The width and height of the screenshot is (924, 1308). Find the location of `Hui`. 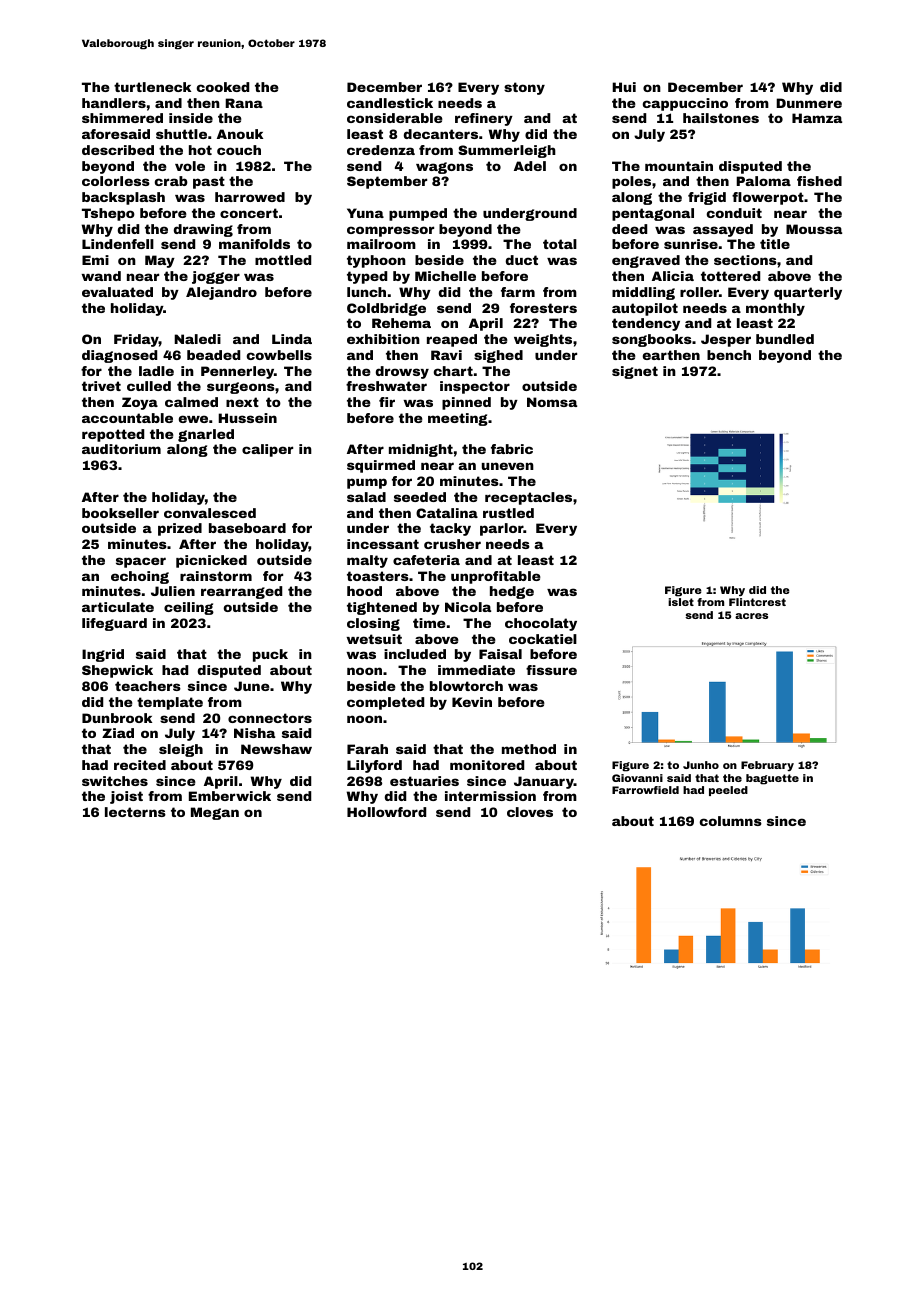

Hui is located at coordinates (624, 87).
